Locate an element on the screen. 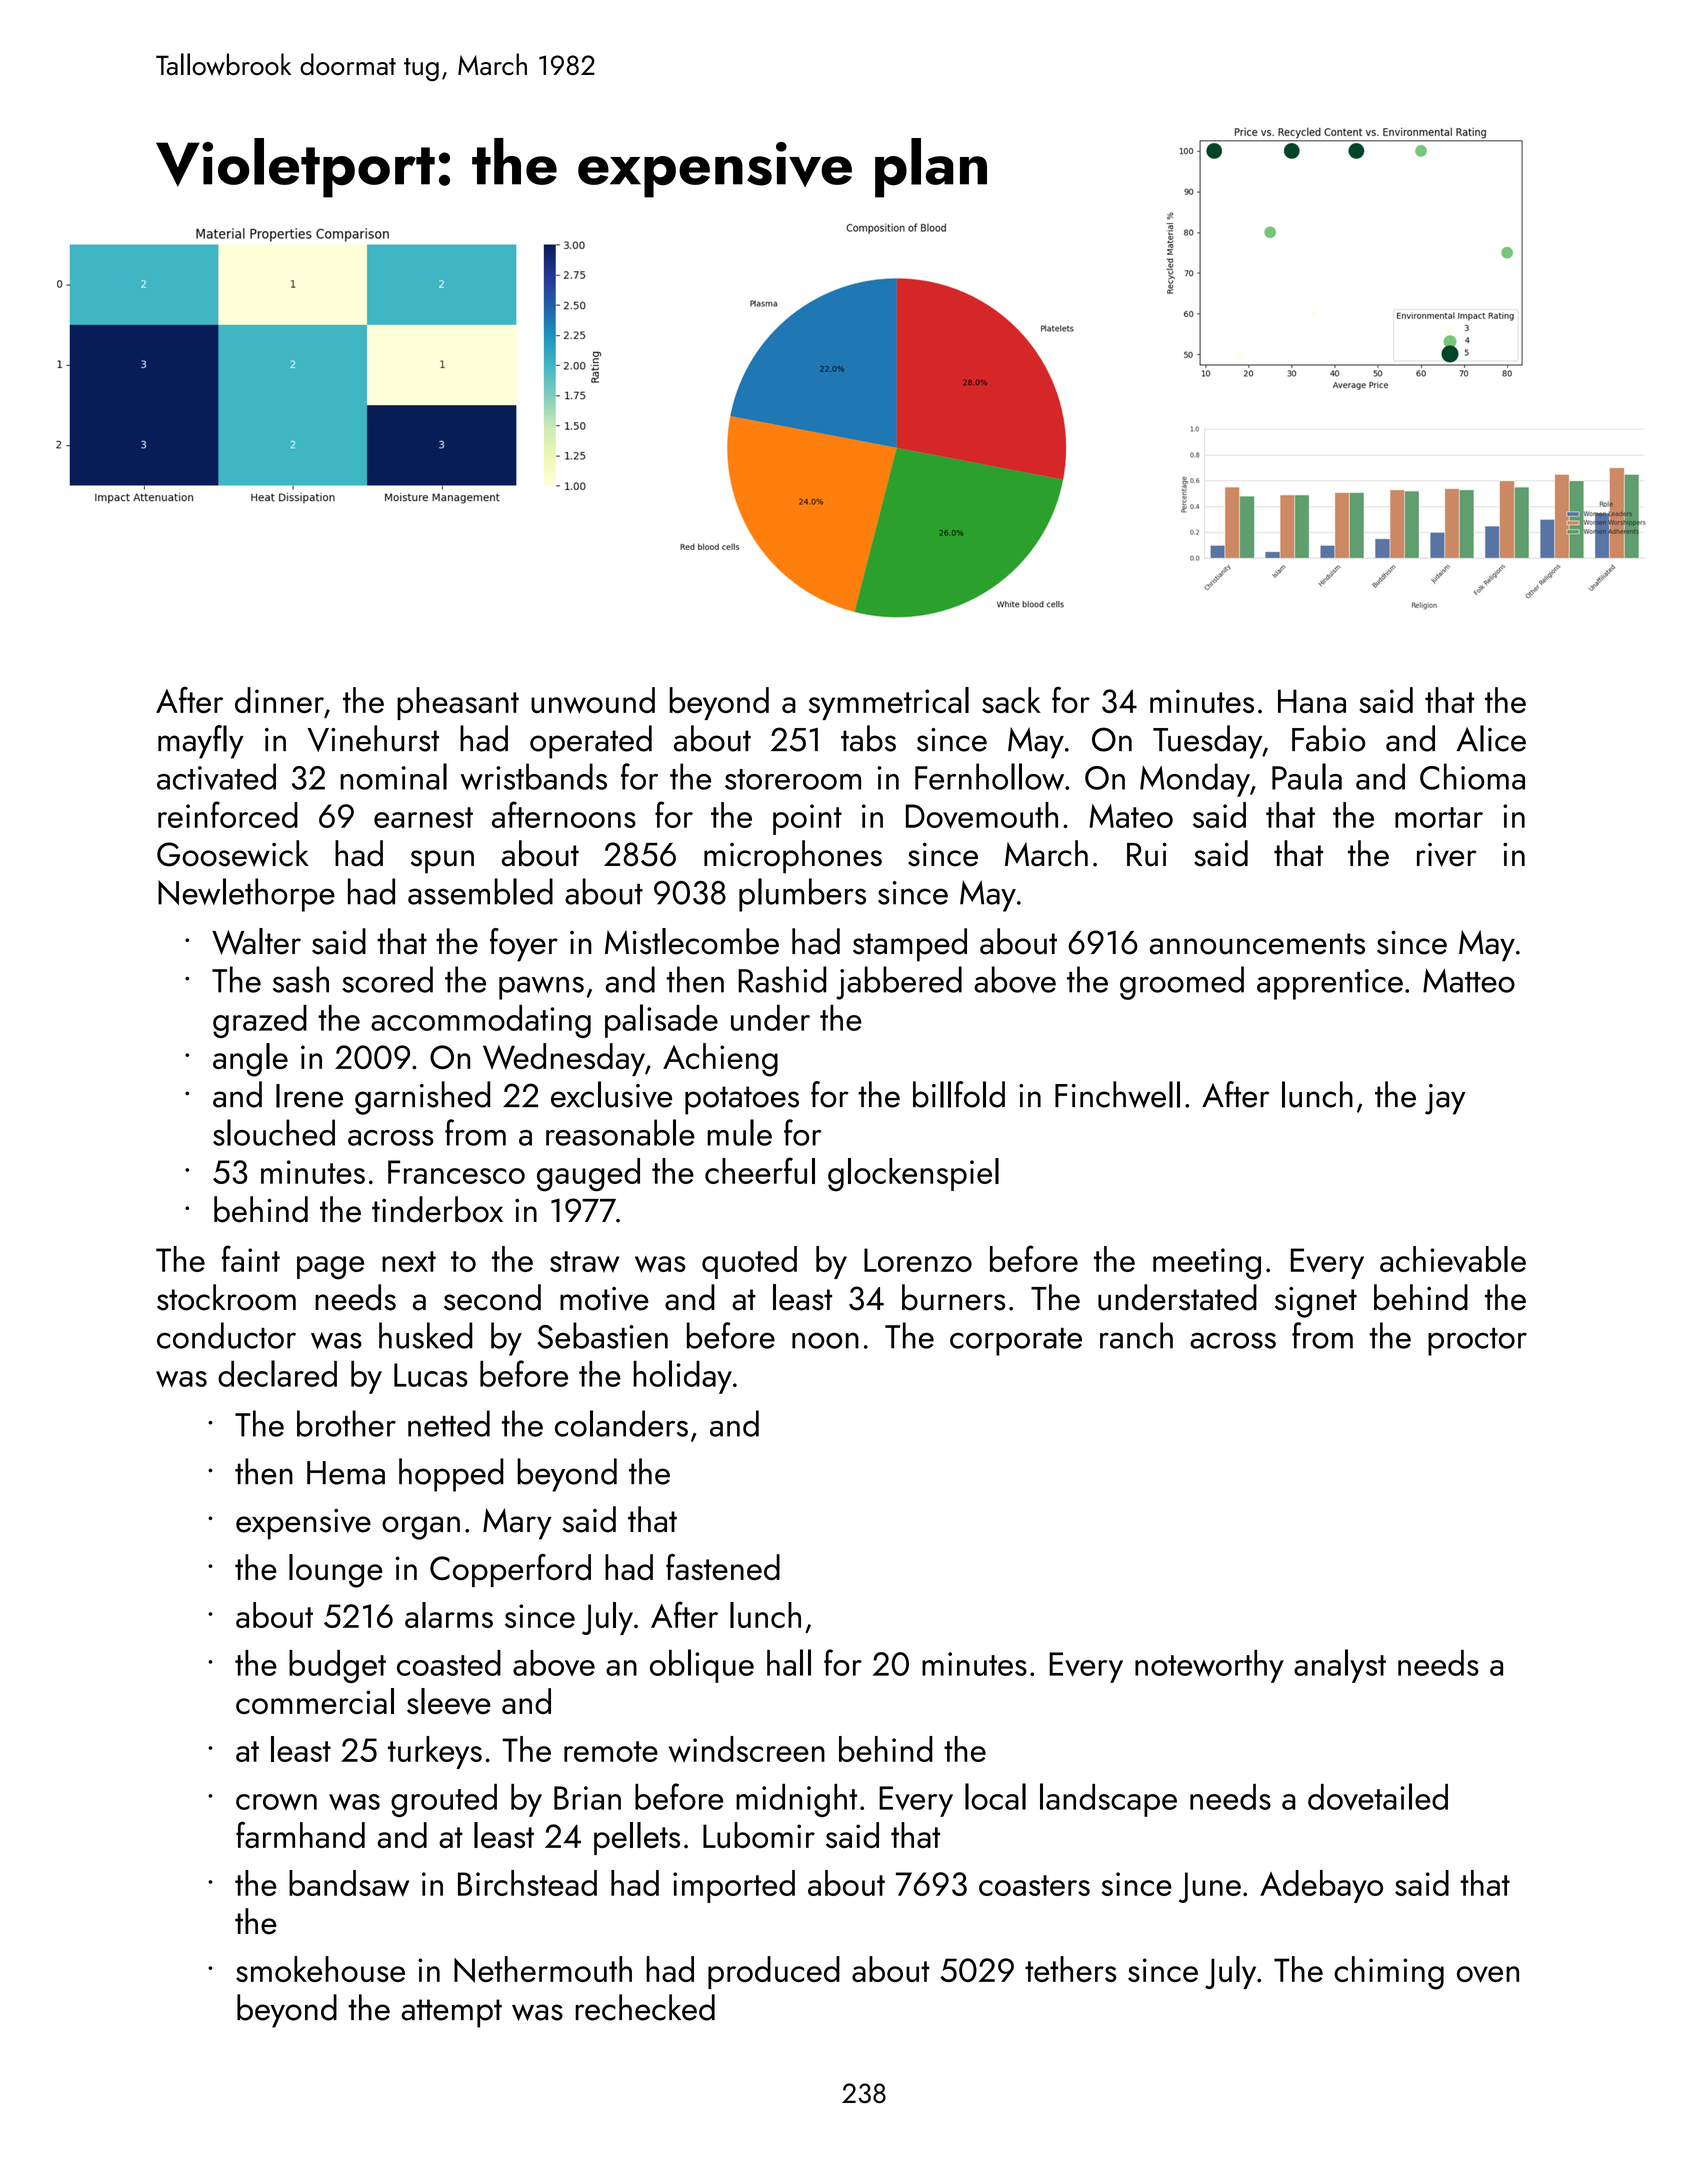  chiming is located at coordinates (1389, 1973).
